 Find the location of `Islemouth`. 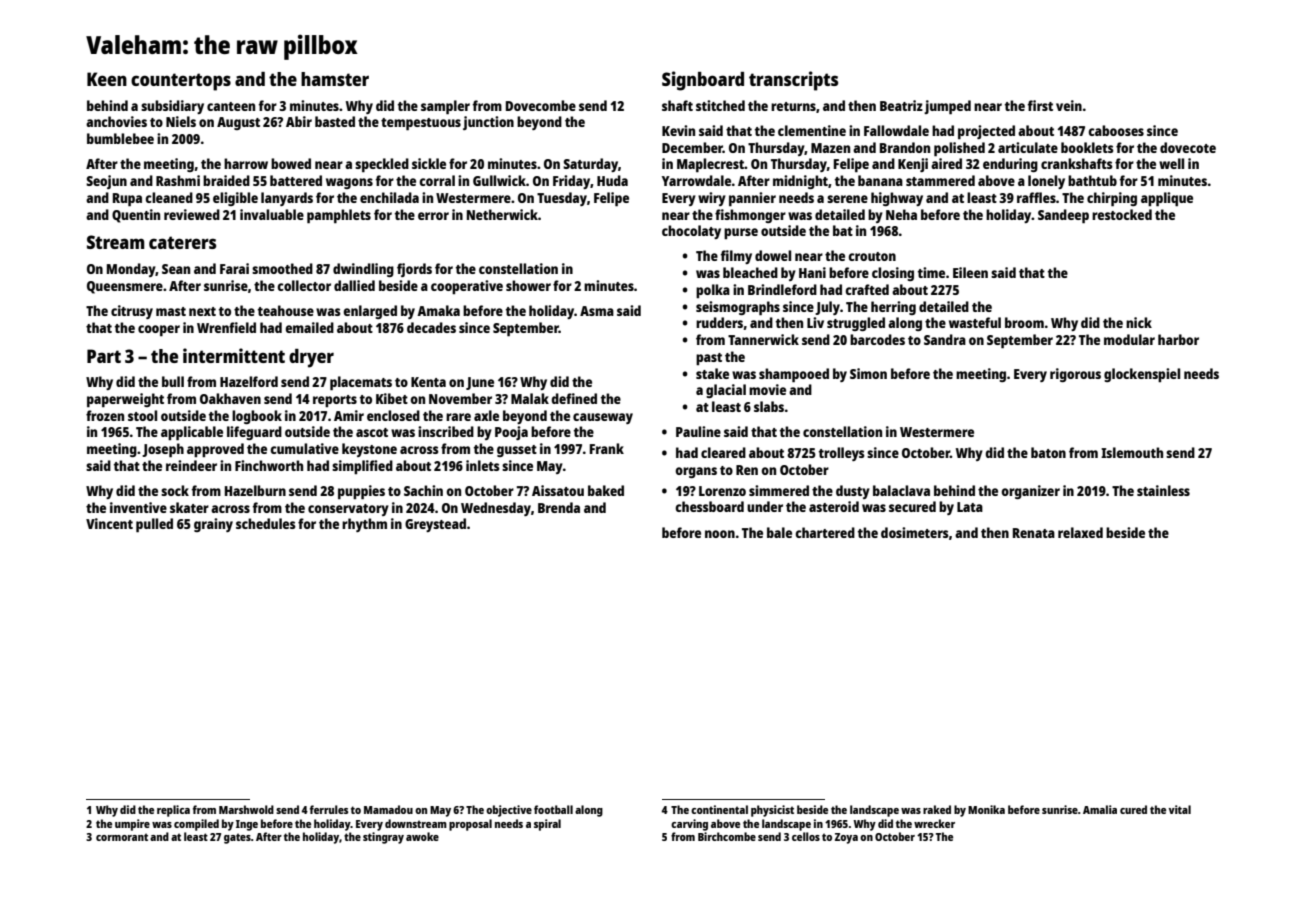

Islemouth is located at coordinates (1132, 452).
